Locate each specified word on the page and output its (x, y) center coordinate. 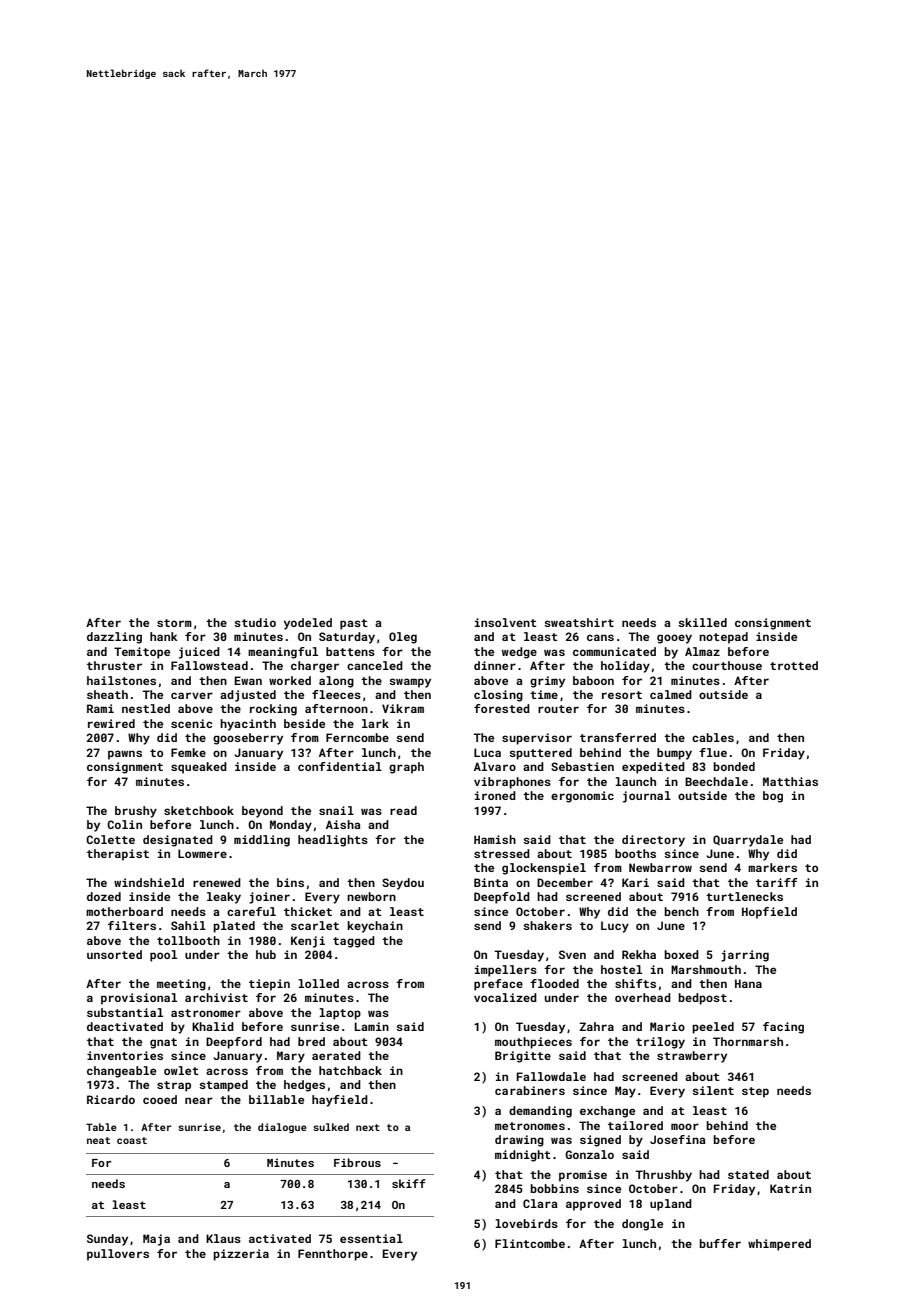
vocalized (505, 997)
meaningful (283, 653)
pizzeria (241, 1255)
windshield (149, 882)
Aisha (343, 824)
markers (772, 867)
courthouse (727, 665)
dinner (495, 665)
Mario (667, 1026)
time (544, 694)
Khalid (213, 1026)
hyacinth (248, 725)
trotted (794, 665)
